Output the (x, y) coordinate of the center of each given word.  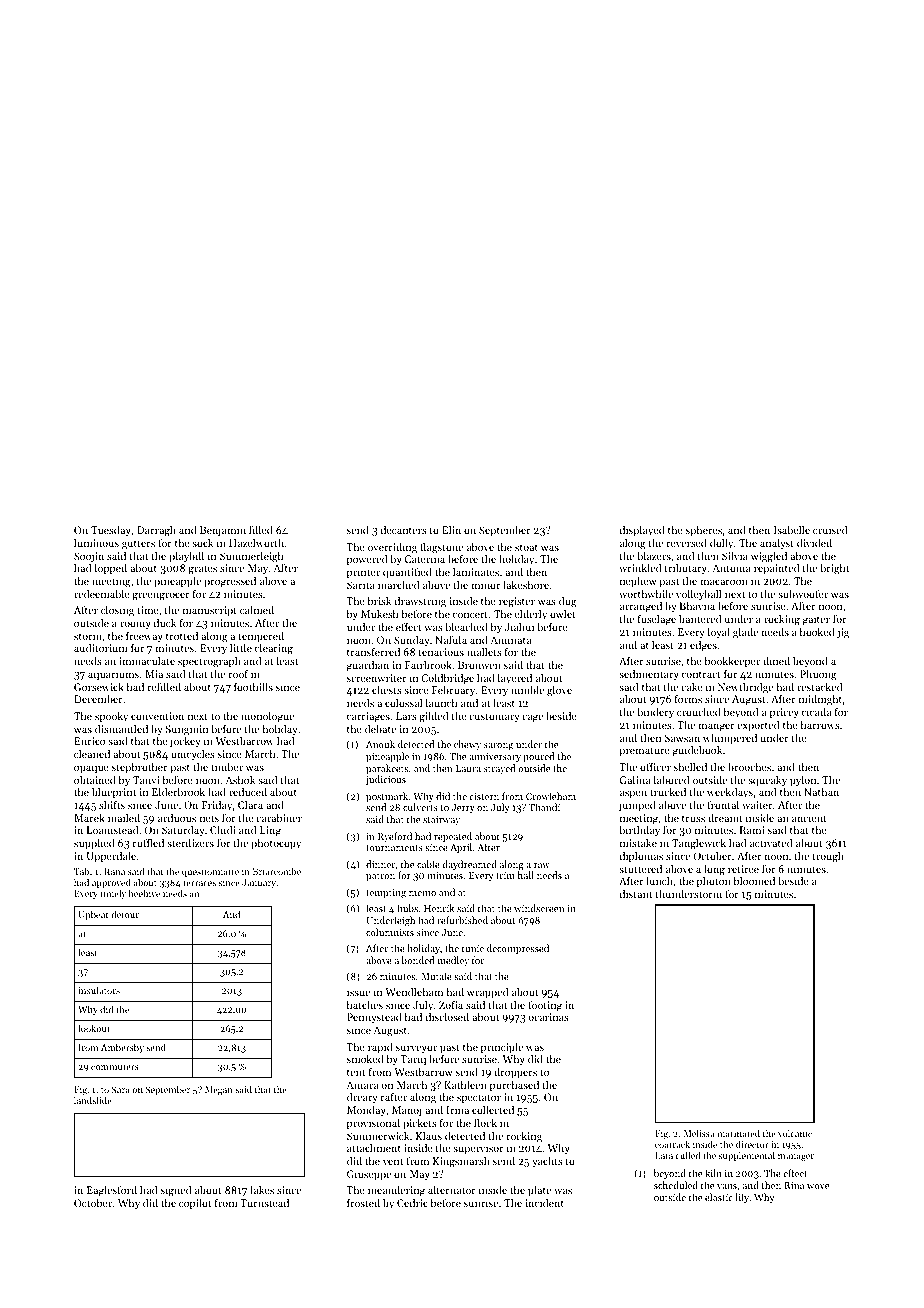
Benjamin (223, 531)
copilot (195, 1204)
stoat (526, 547)
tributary (686, 569)
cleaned (92, 753)
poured (538, 757)
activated (771, 843)
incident (544, 1203)
